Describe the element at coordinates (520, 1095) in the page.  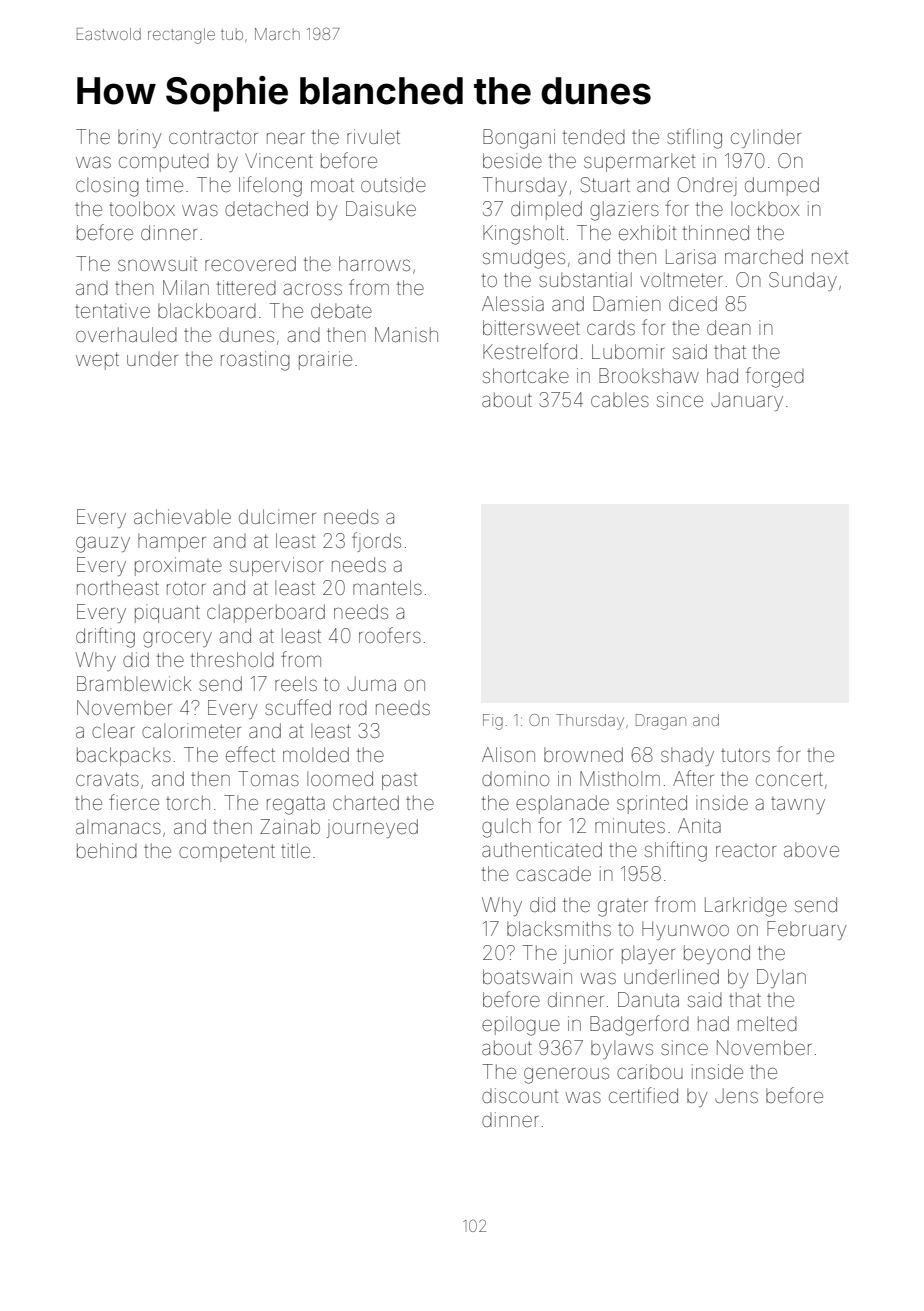
I see `discount` at that location.
